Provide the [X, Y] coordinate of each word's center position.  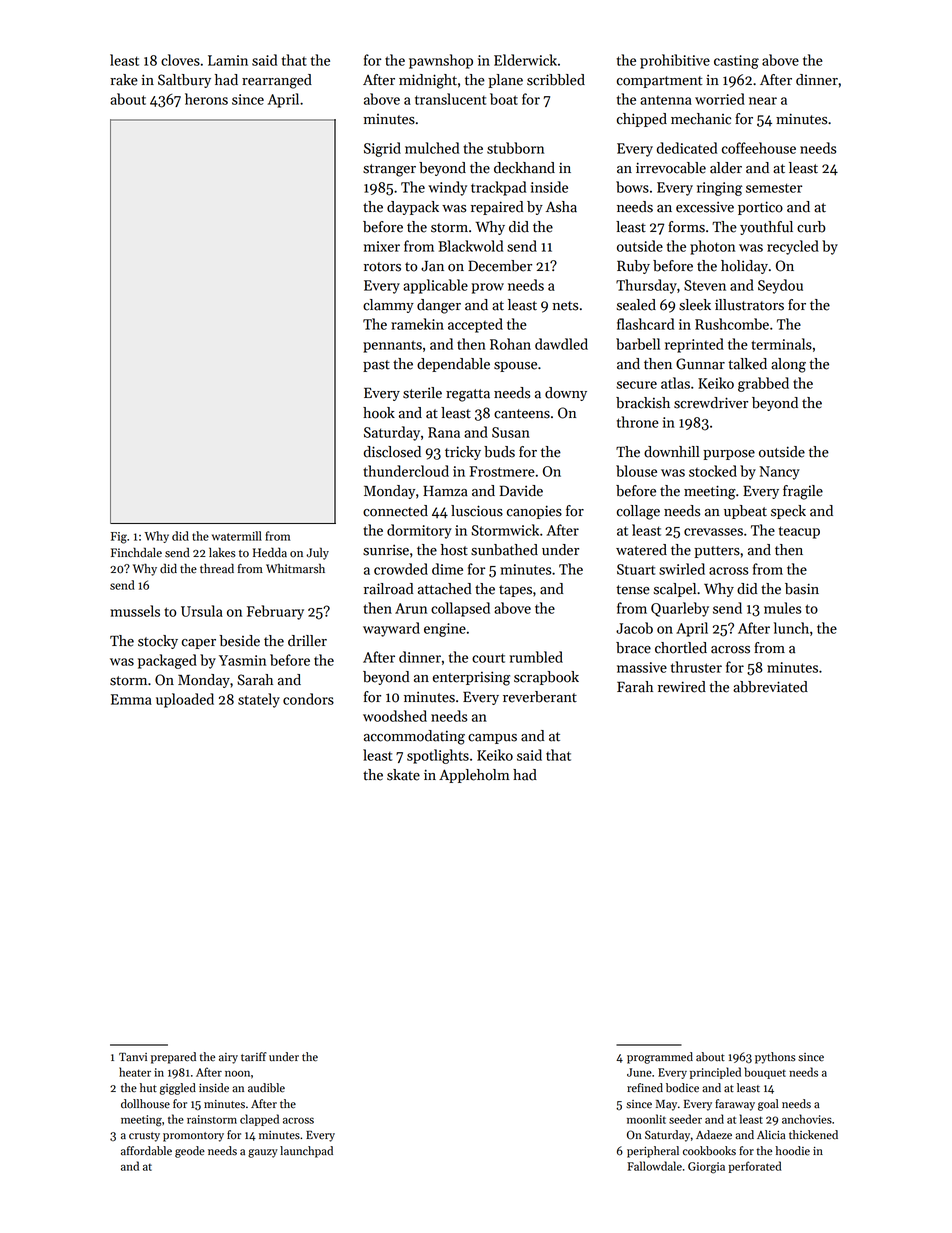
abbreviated [770, 687]
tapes [515, 591]
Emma [131, 699]
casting [736, 62]
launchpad [306, 1152]
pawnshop [441, 61]
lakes [222, 552]
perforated [755, 1167]
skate [403, 775]
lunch [791, 628]
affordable [146, 1151]
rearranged [277, 81]
